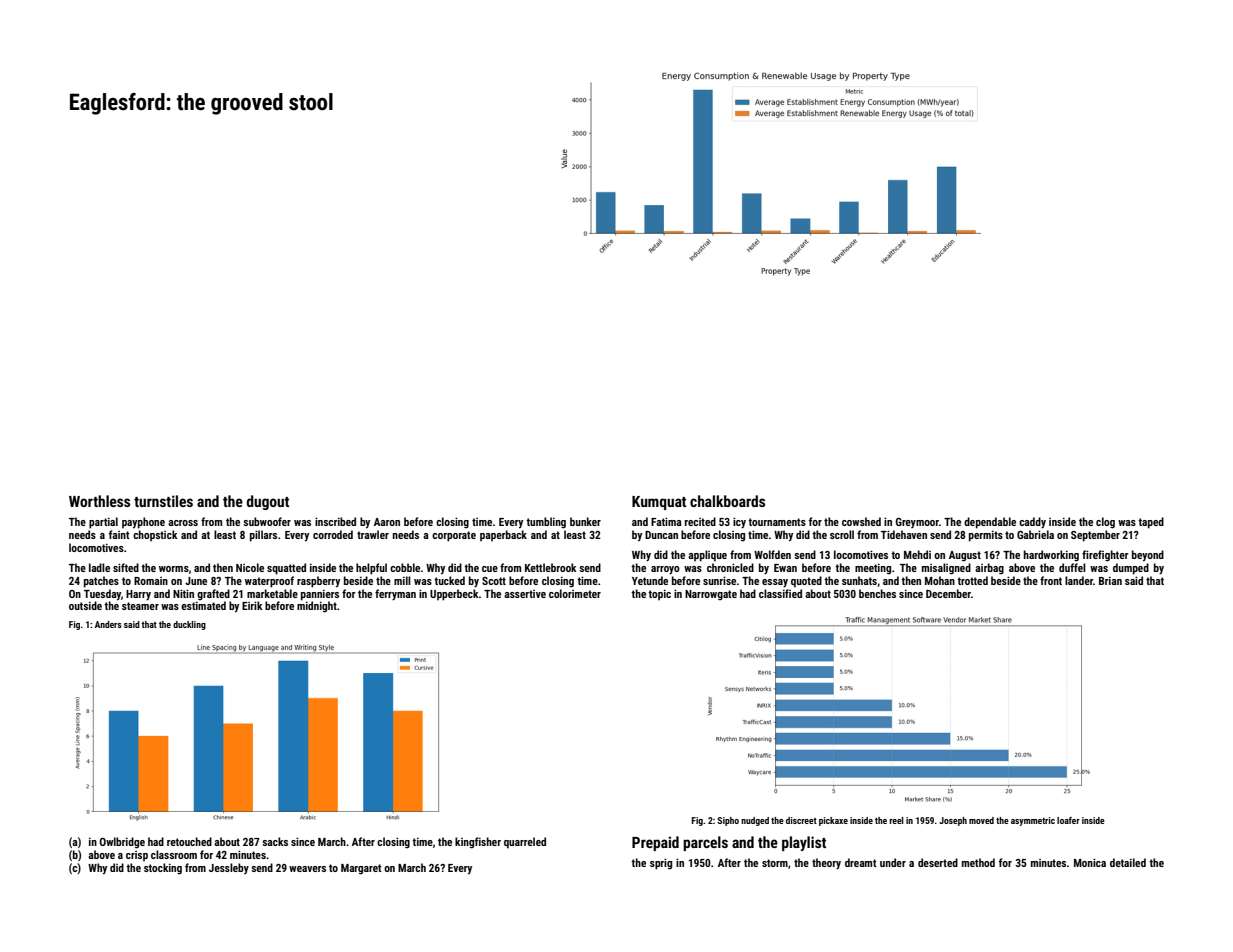 This image has width=1233, height=952. What do you see at coordinates (189, 625) in the image?
I see `duckling` at bounding box center [189, 625].
